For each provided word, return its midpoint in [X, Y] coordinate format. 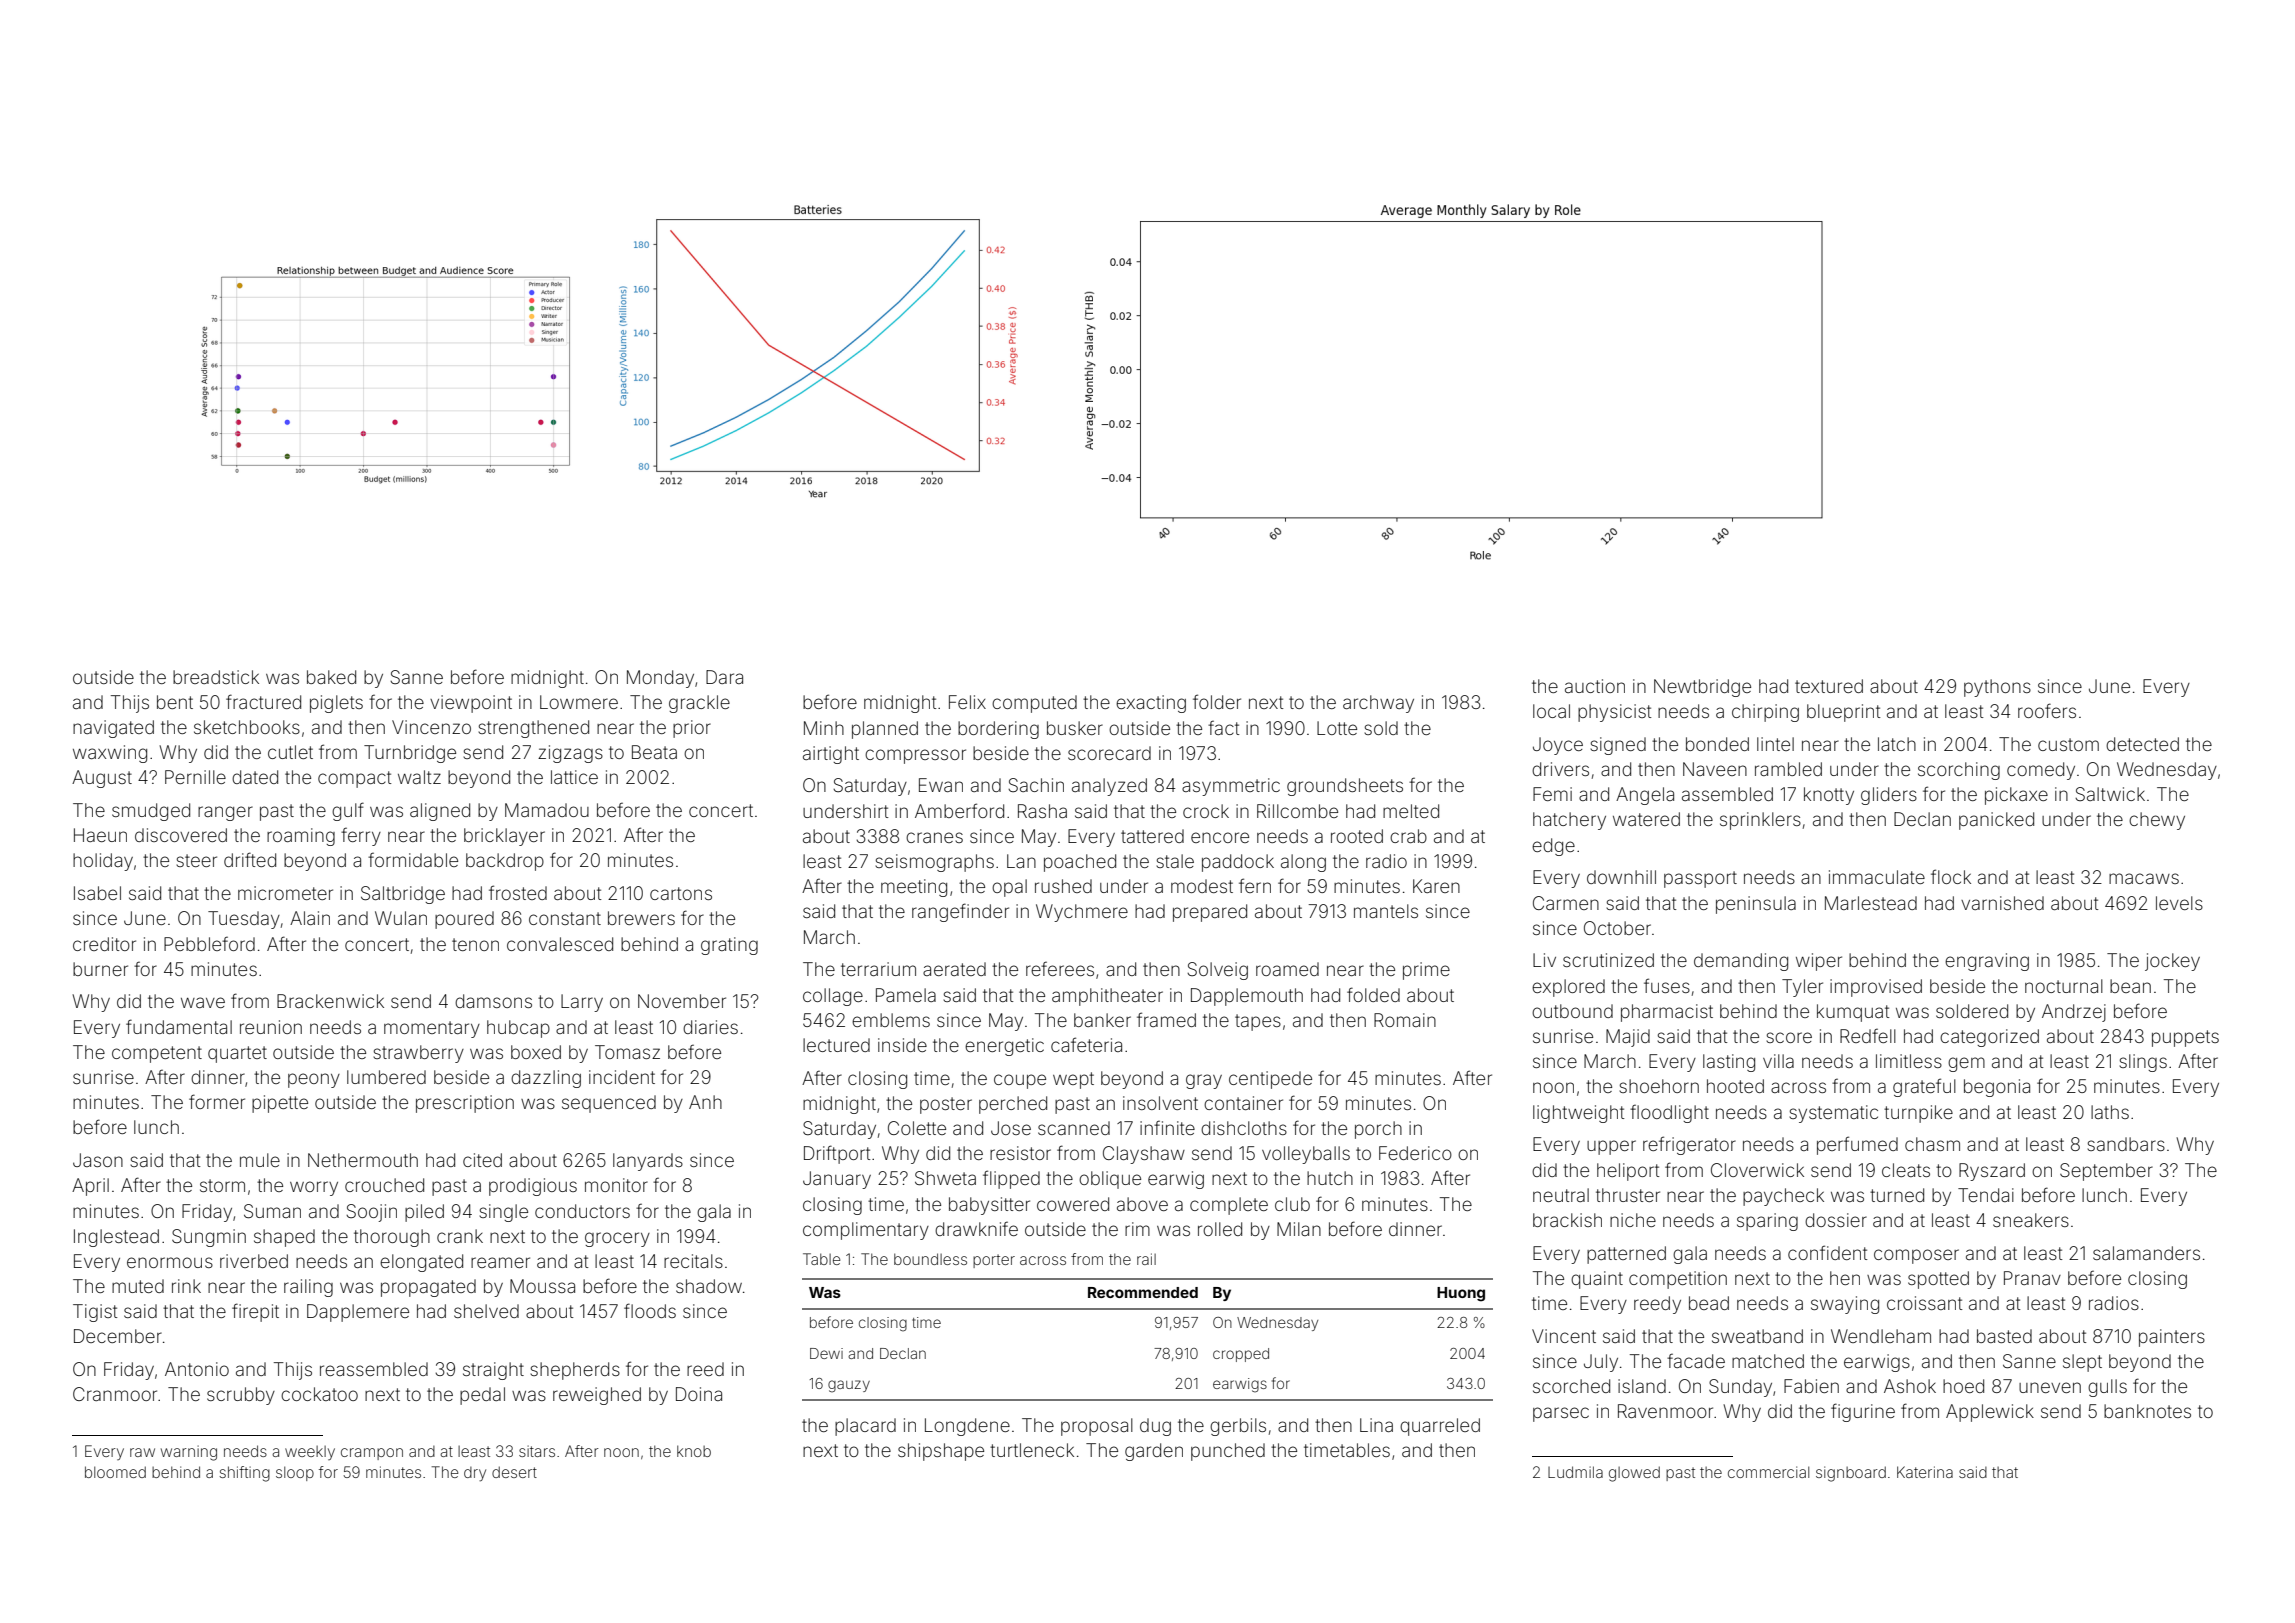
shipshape [941, 1452]
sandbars [2126, 1144]
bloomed [115, 1472]
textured [1829, 686]
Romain [1405, 1020]
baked [331, 677]
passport [1700, 879]
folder [1217, 701]
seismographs [934, 863]
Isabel [97, 893]
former [217, 1101]
